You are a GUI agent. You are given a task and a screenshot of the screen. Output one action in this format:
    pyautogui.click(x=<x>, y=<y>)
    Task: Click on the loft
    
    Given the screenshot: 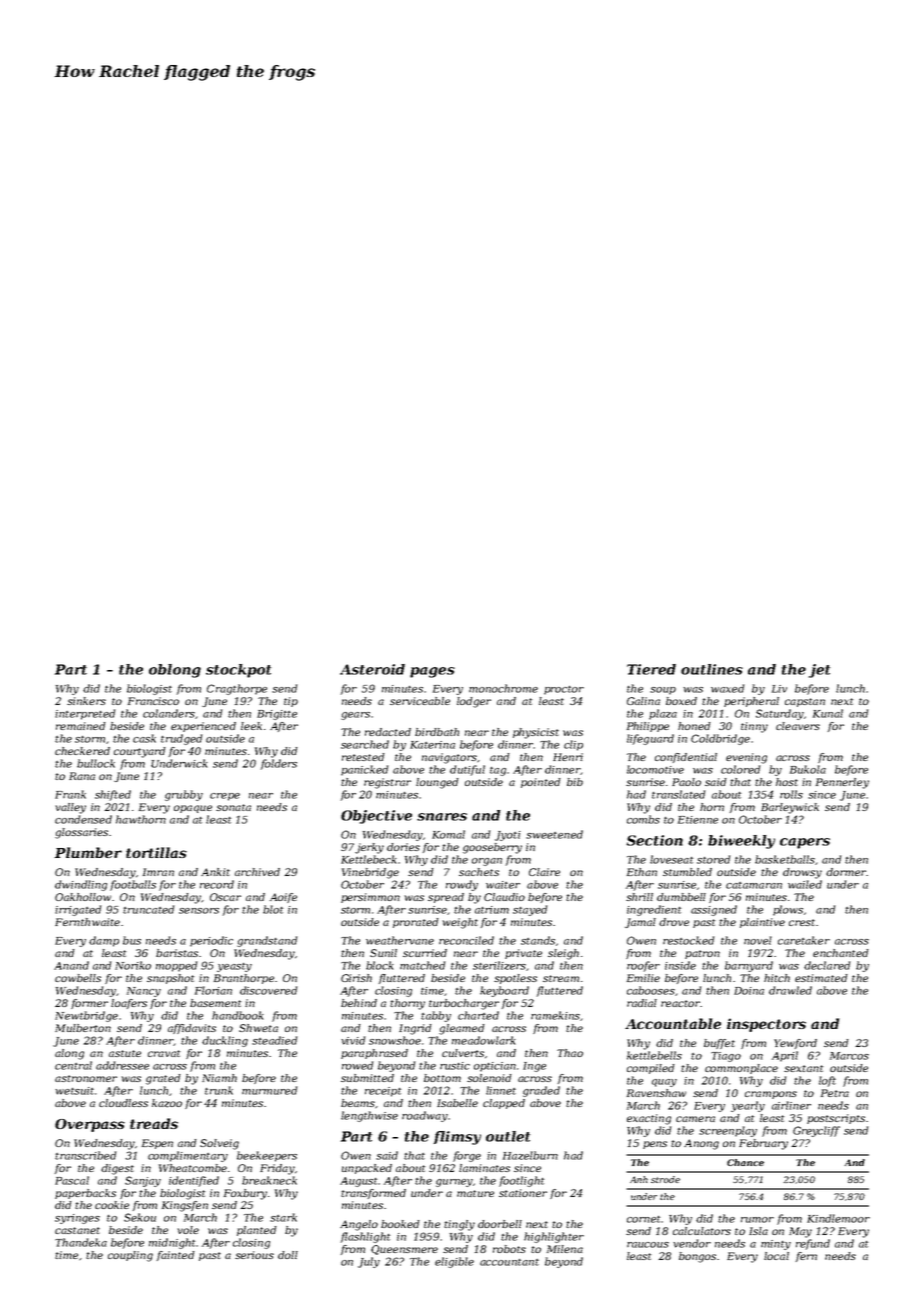 What is the action you would take?
    pyautogui.click(x=827, y=1081)
